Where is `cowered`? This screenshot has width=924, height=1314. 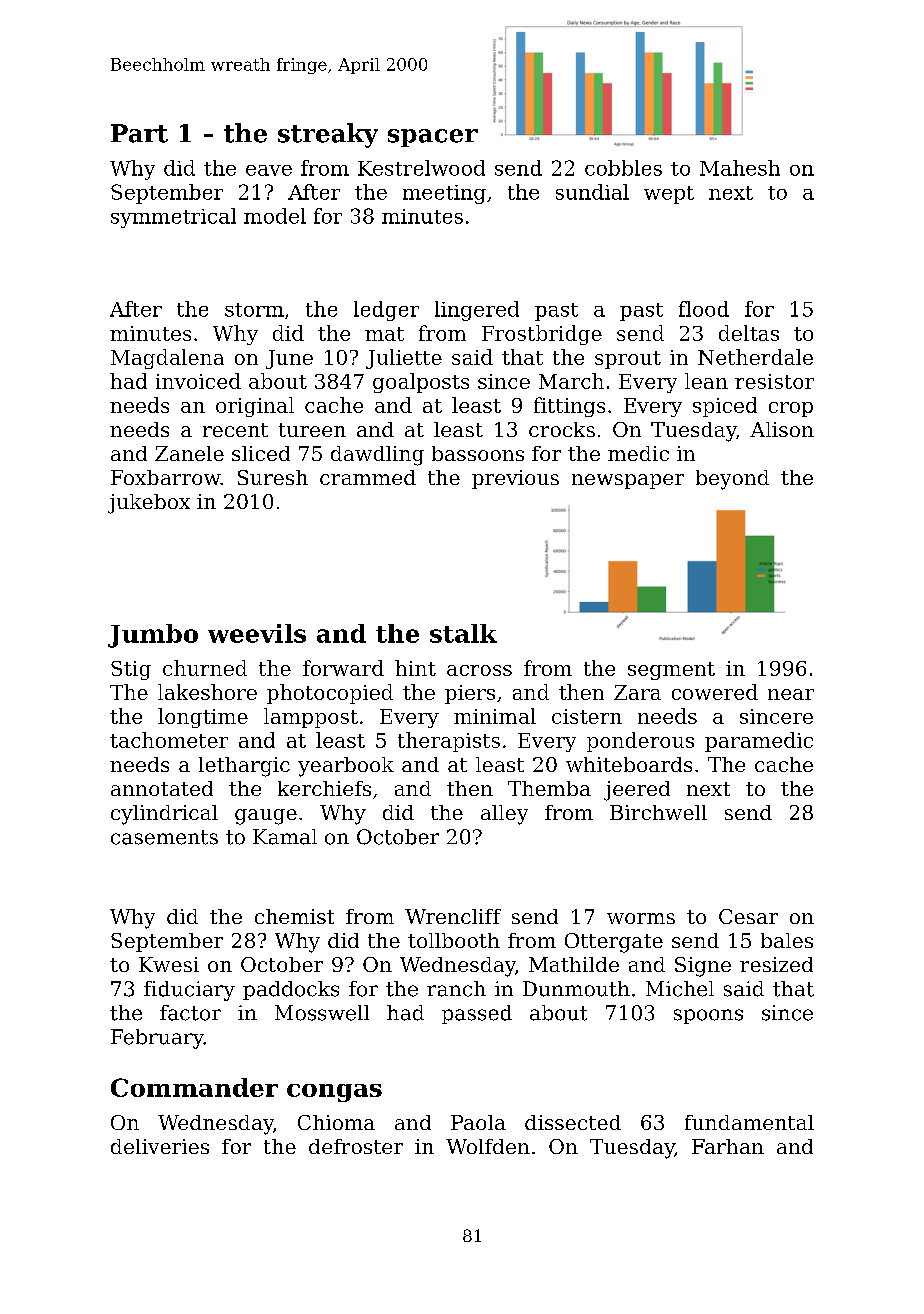 cowered is located at coordinates (715, 692).
